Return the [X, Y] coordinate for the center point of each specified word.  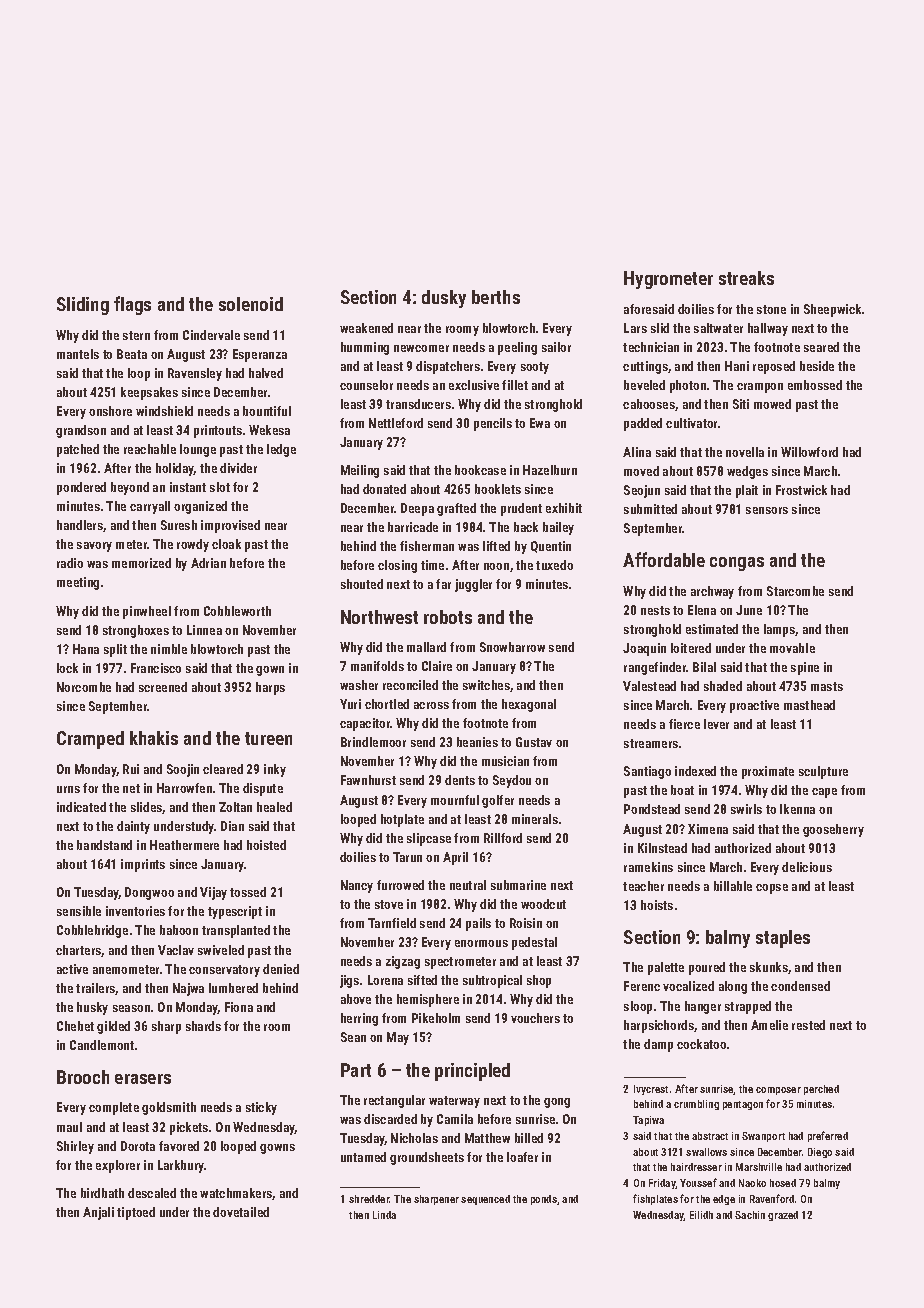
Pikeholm [436, 1018]
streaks [746, 278]
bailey [558, 528]
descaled [152, 1193]
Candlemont [102, 1045]
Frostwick [801, 490]
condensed [800, 986]
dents [460, 780]
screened [163, 687]
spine [805, 668]
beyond [130, 488]
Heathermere [184, 845]
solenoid [251, 304]
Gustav [534, 742]
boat [682, 790]
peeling [517, 348]
